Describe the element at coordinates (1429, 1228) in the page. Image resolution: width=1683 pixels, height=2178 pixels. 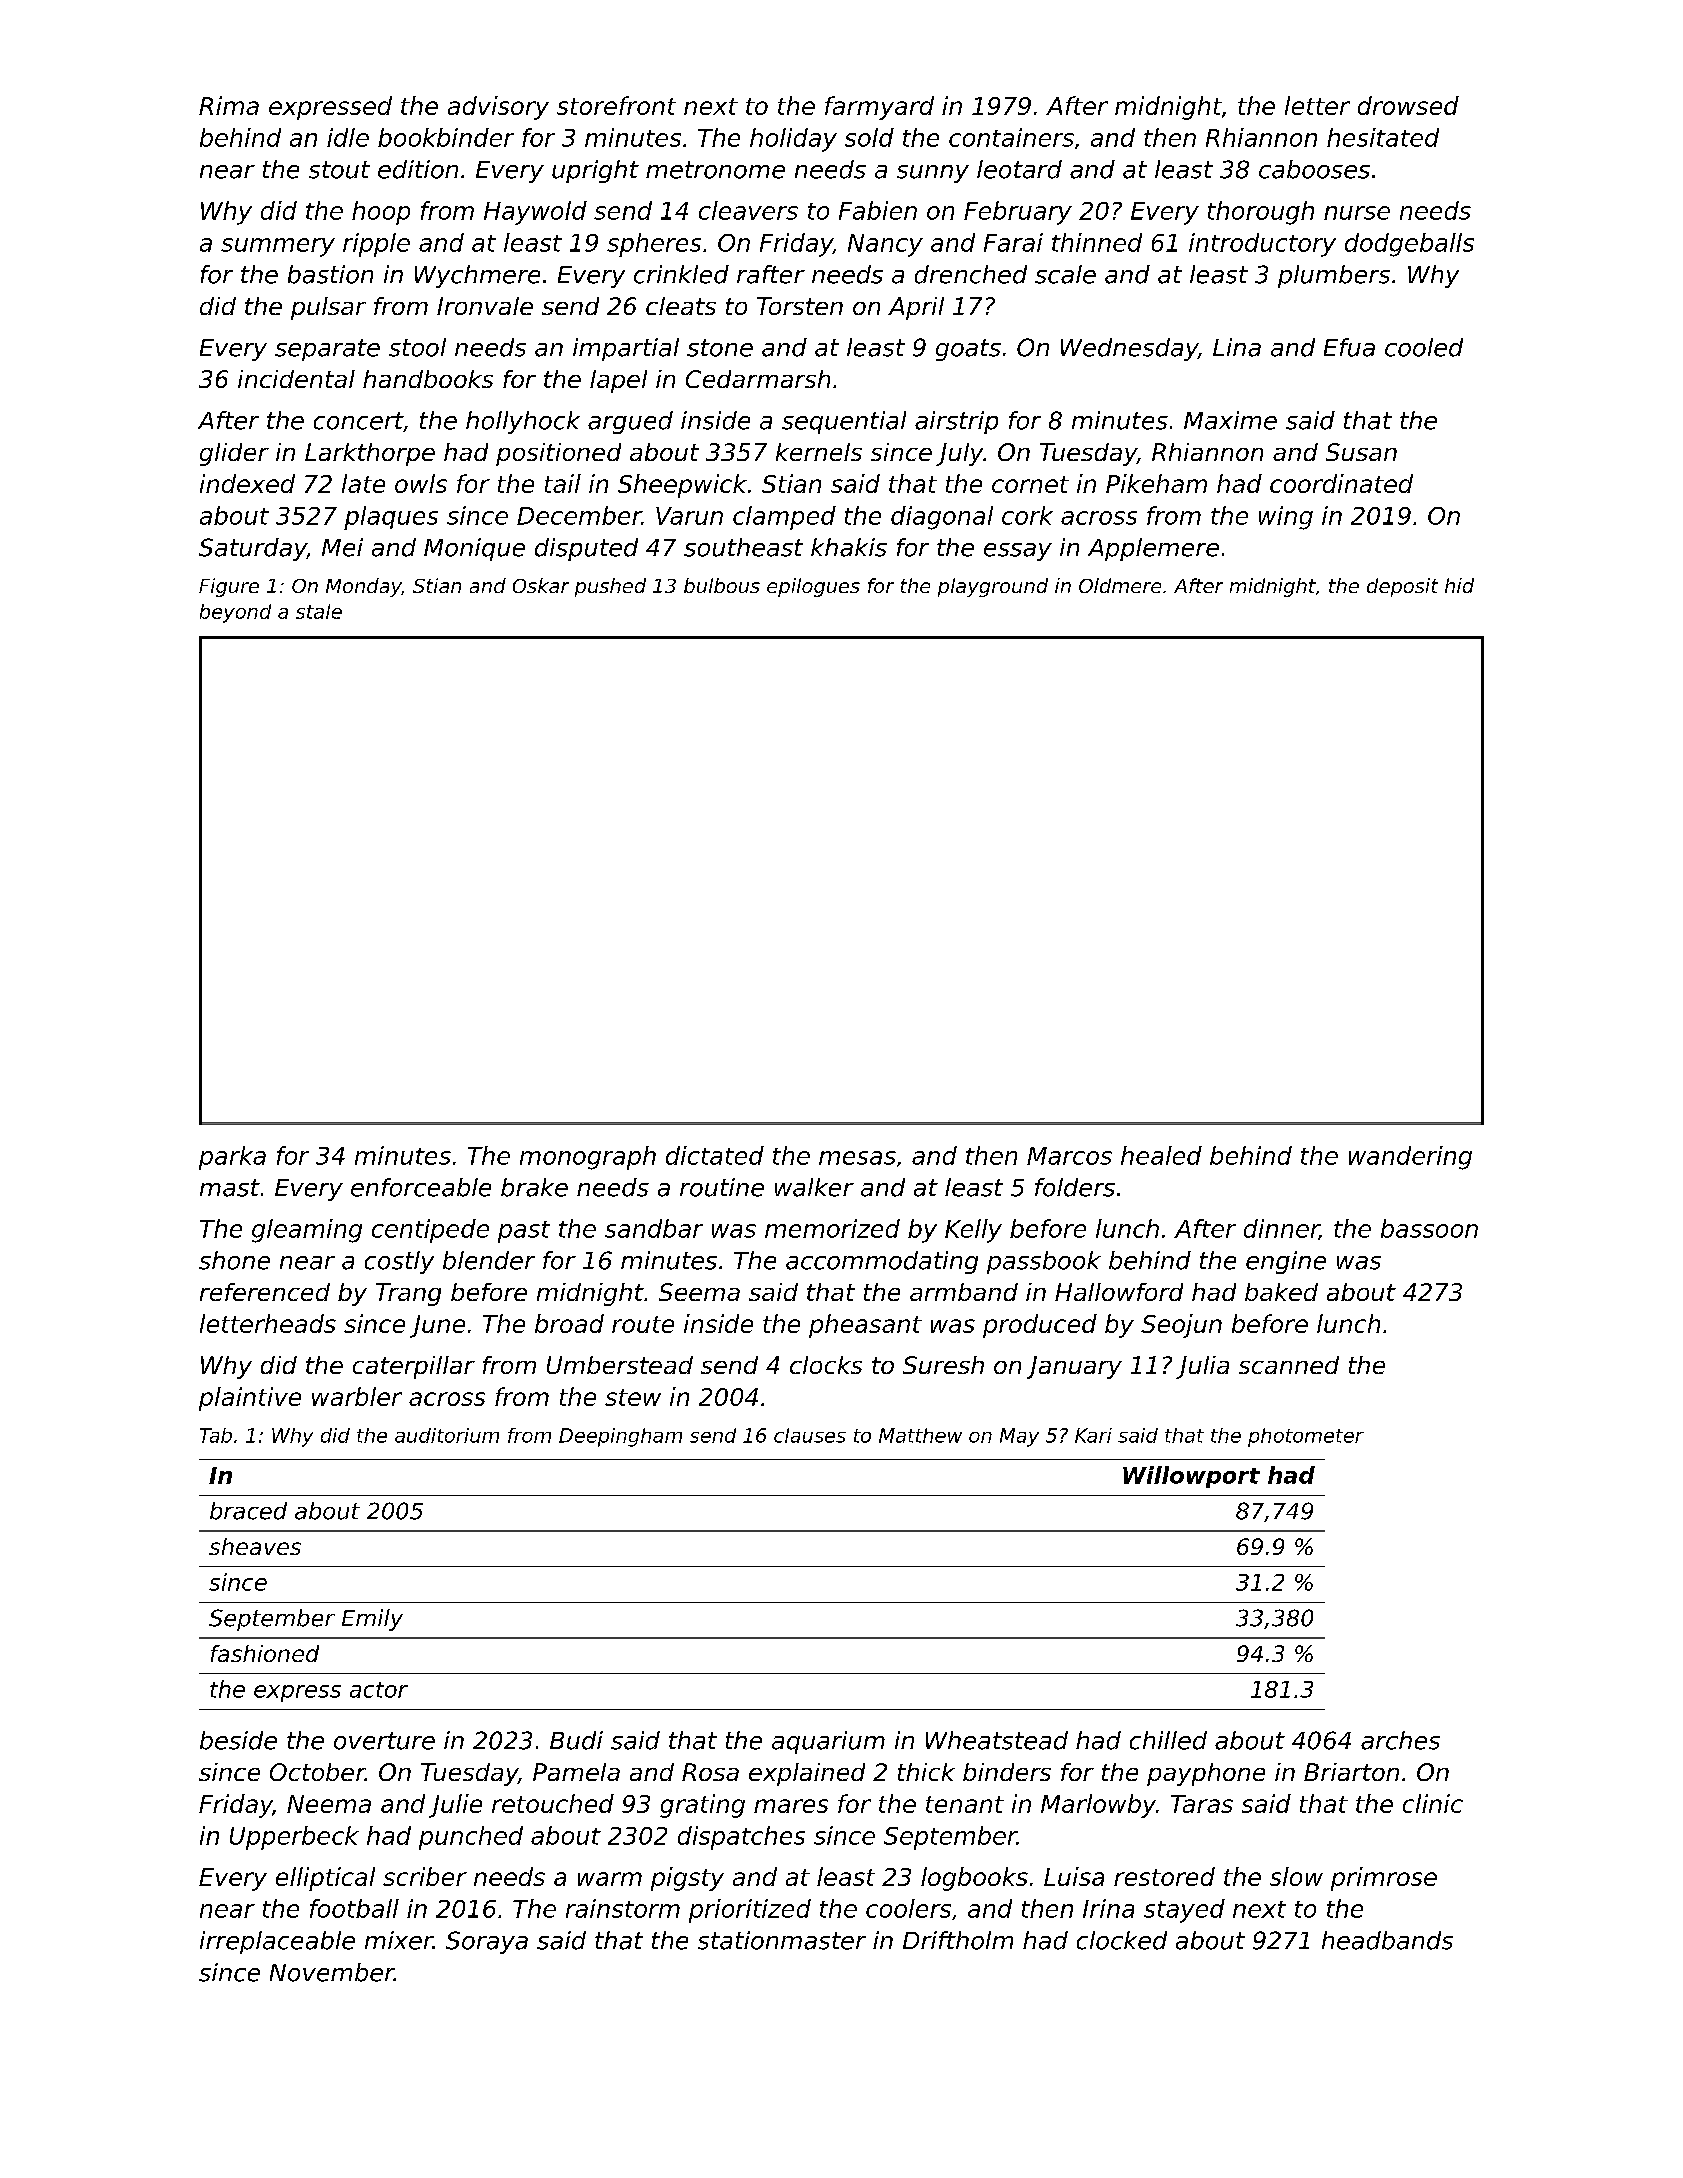
I see `bassoon` at that location.
